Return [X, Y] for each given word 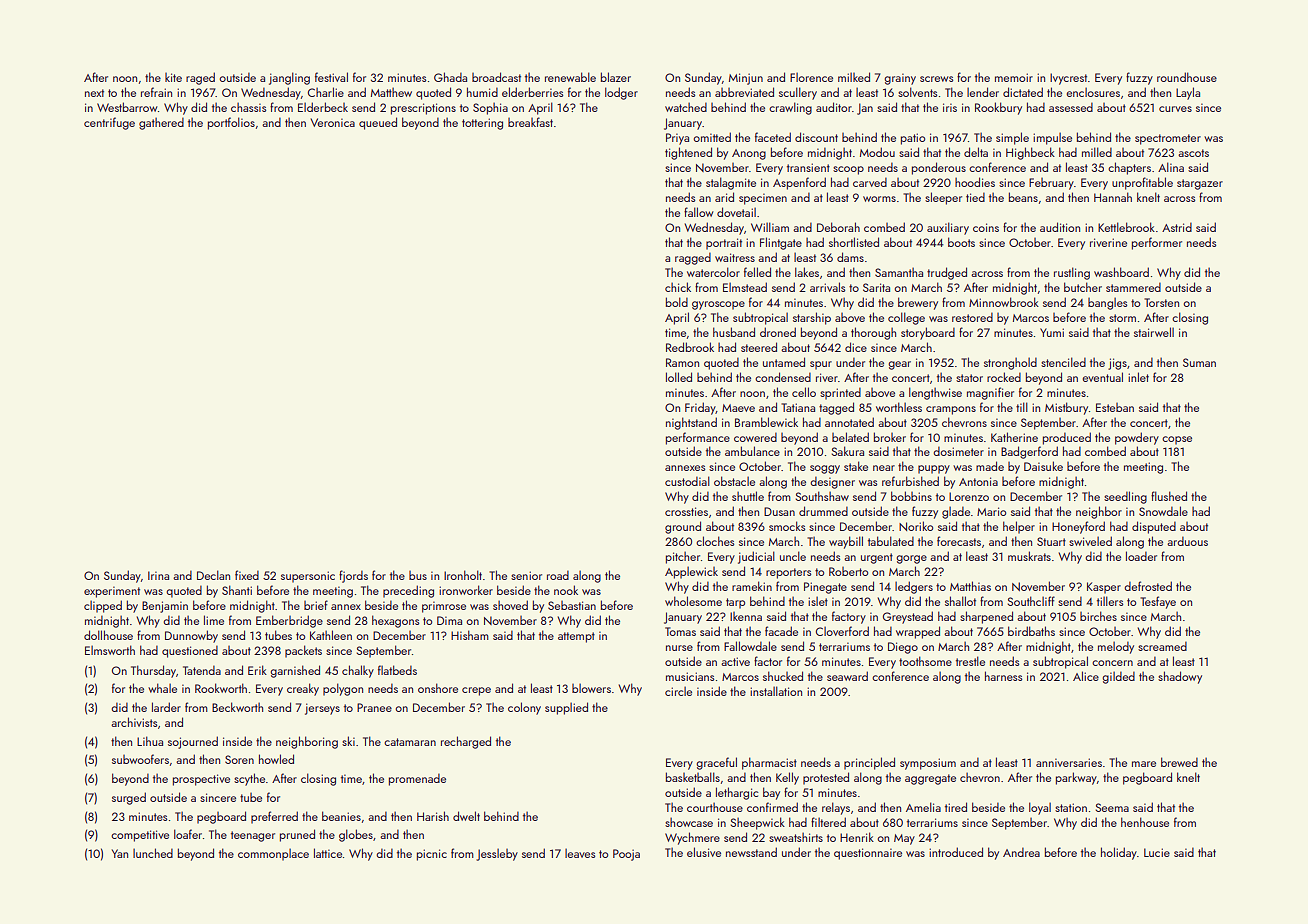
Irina [158, 575]
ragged [693, 258]
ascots [1193, 153]
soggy [825, 469]
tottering [482, 124]
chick [678, 287]
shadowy [1180, 677]
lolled [679, 377]
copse [1177, 440]
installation [776, 691]
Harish [433, 816]
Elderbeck [323, 107]
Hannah [1113, 197]
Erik [257, 670]
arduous [1187, 541]
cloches [715, 541]
